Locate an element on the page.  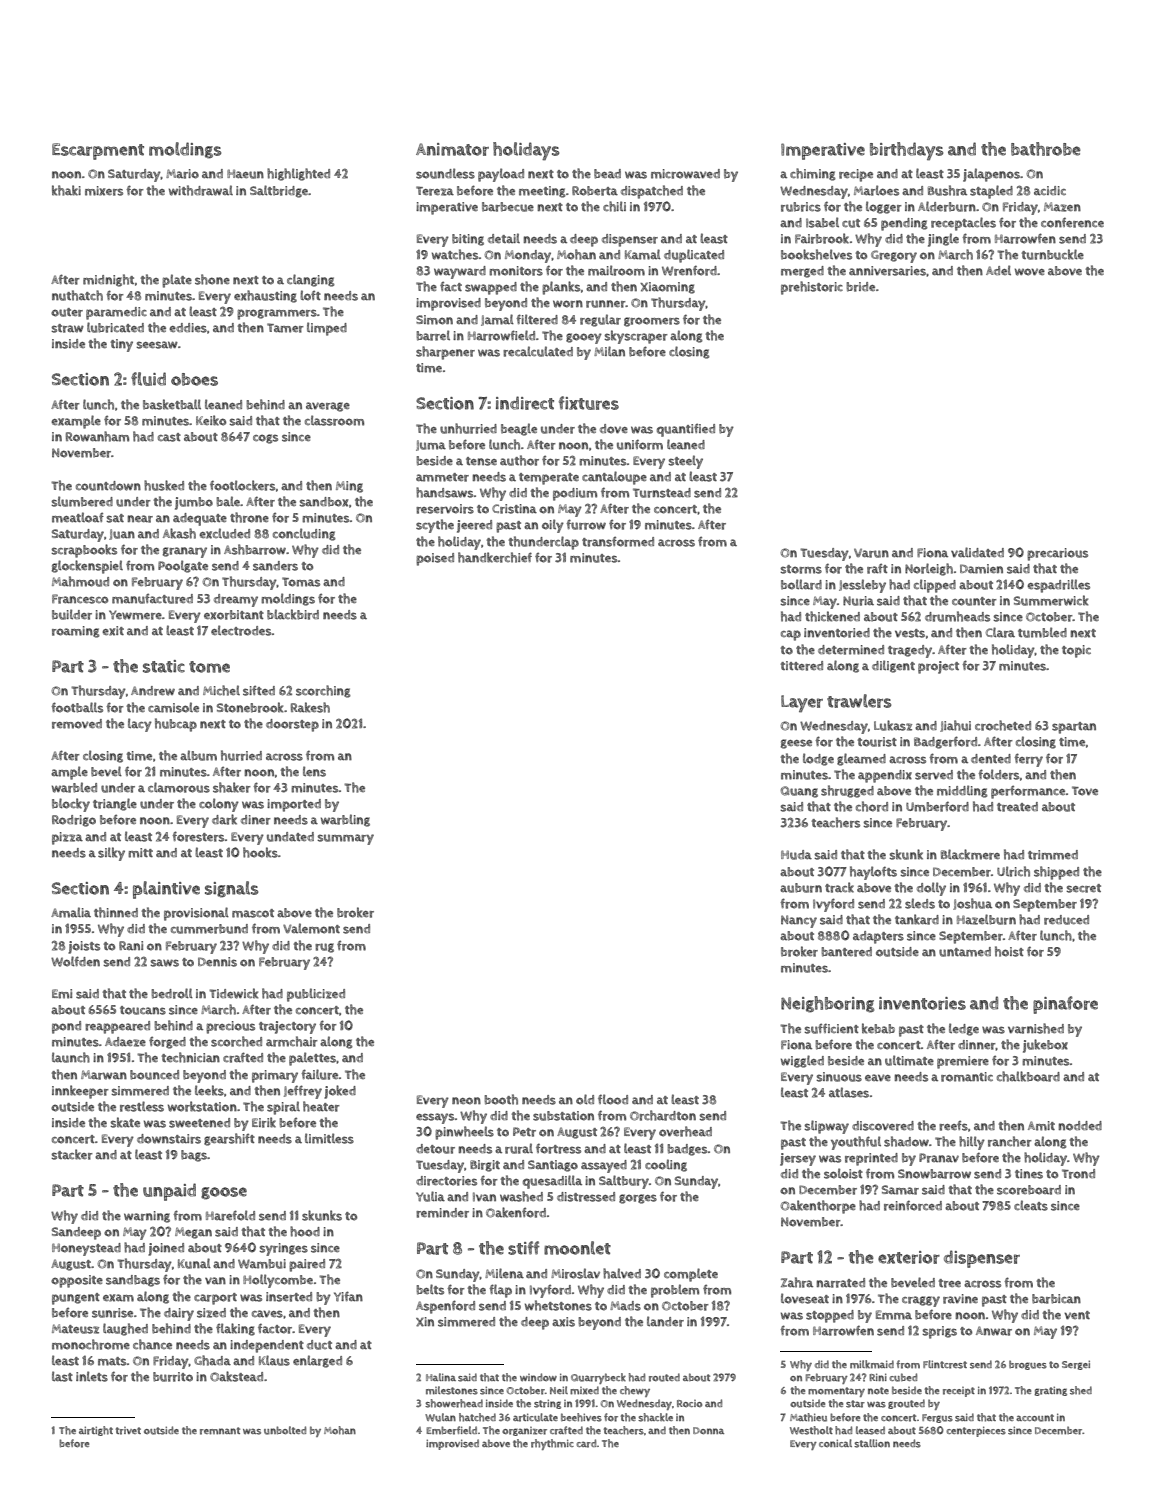
tiny is located at coordinates (121, 345).
